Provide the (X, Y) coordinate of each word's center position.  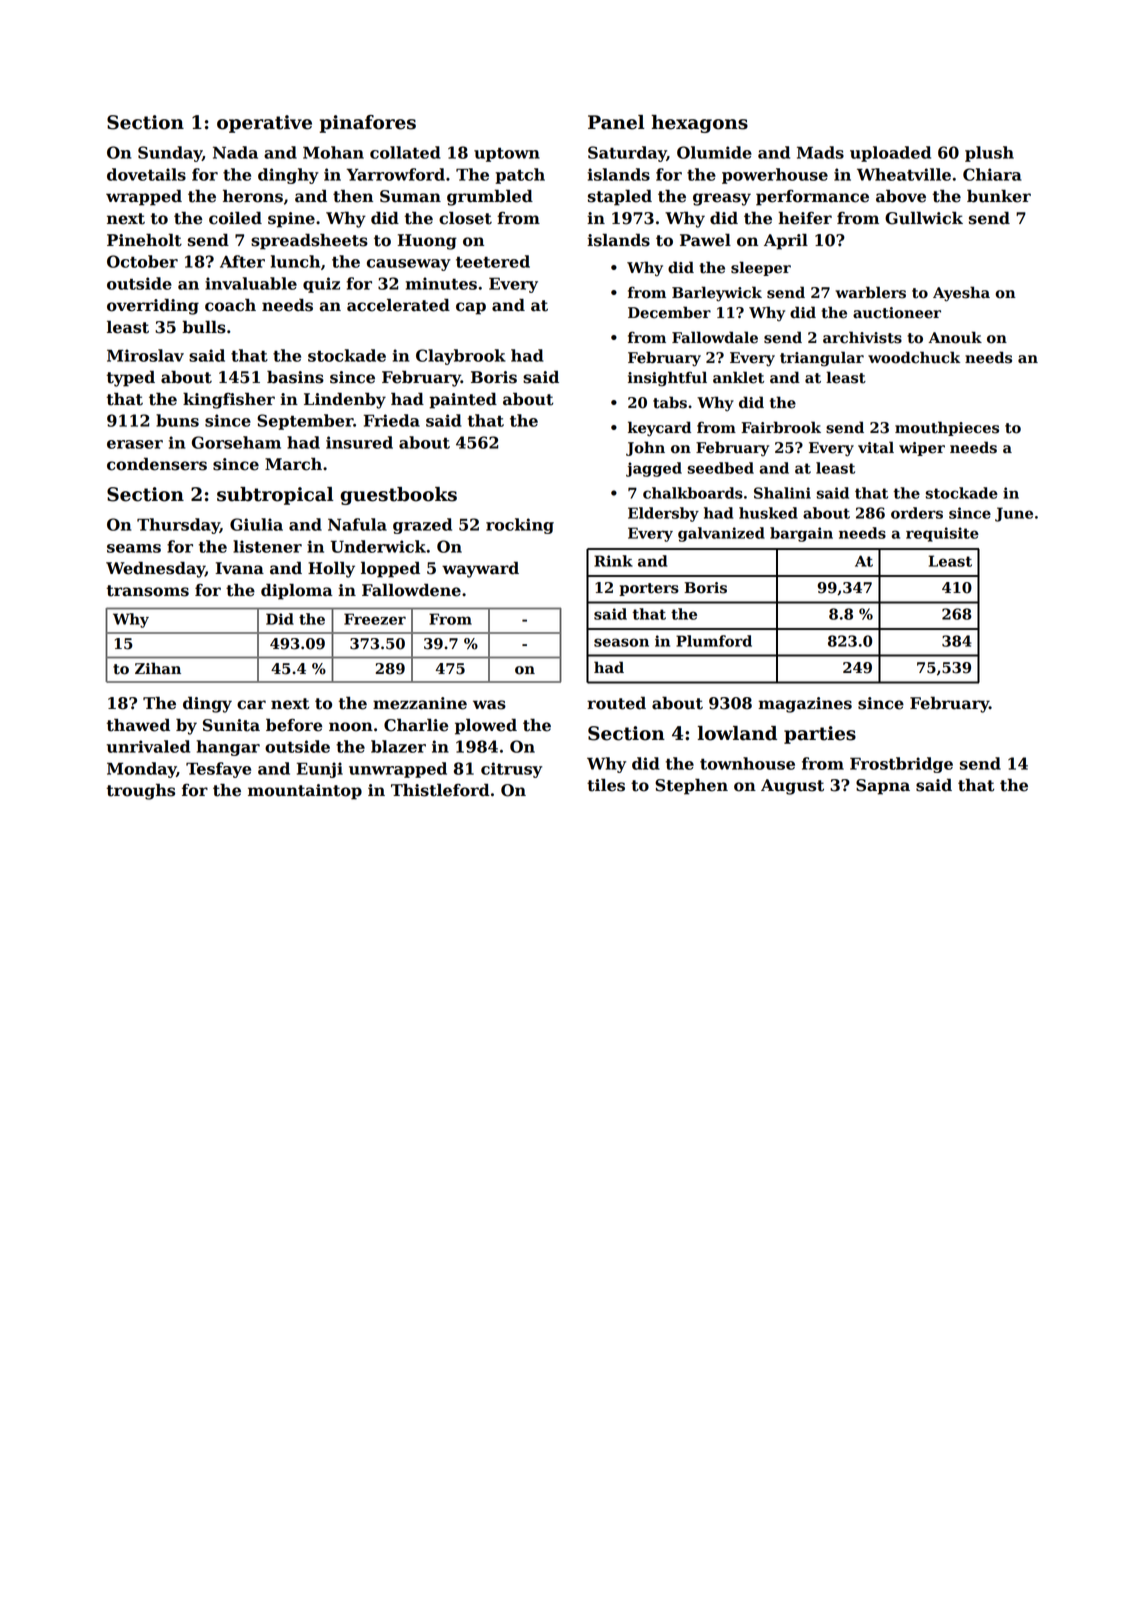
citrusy (511, 770)
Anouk (955, 337)
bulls (204, 327)
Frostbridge (901, 765)
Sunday (170, 154)
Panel (616, 122)
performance (812, 198)
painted (463, 400)
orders (917, 513)
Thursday (178, 526)
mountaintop (305, 792)
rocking (520, 526)
